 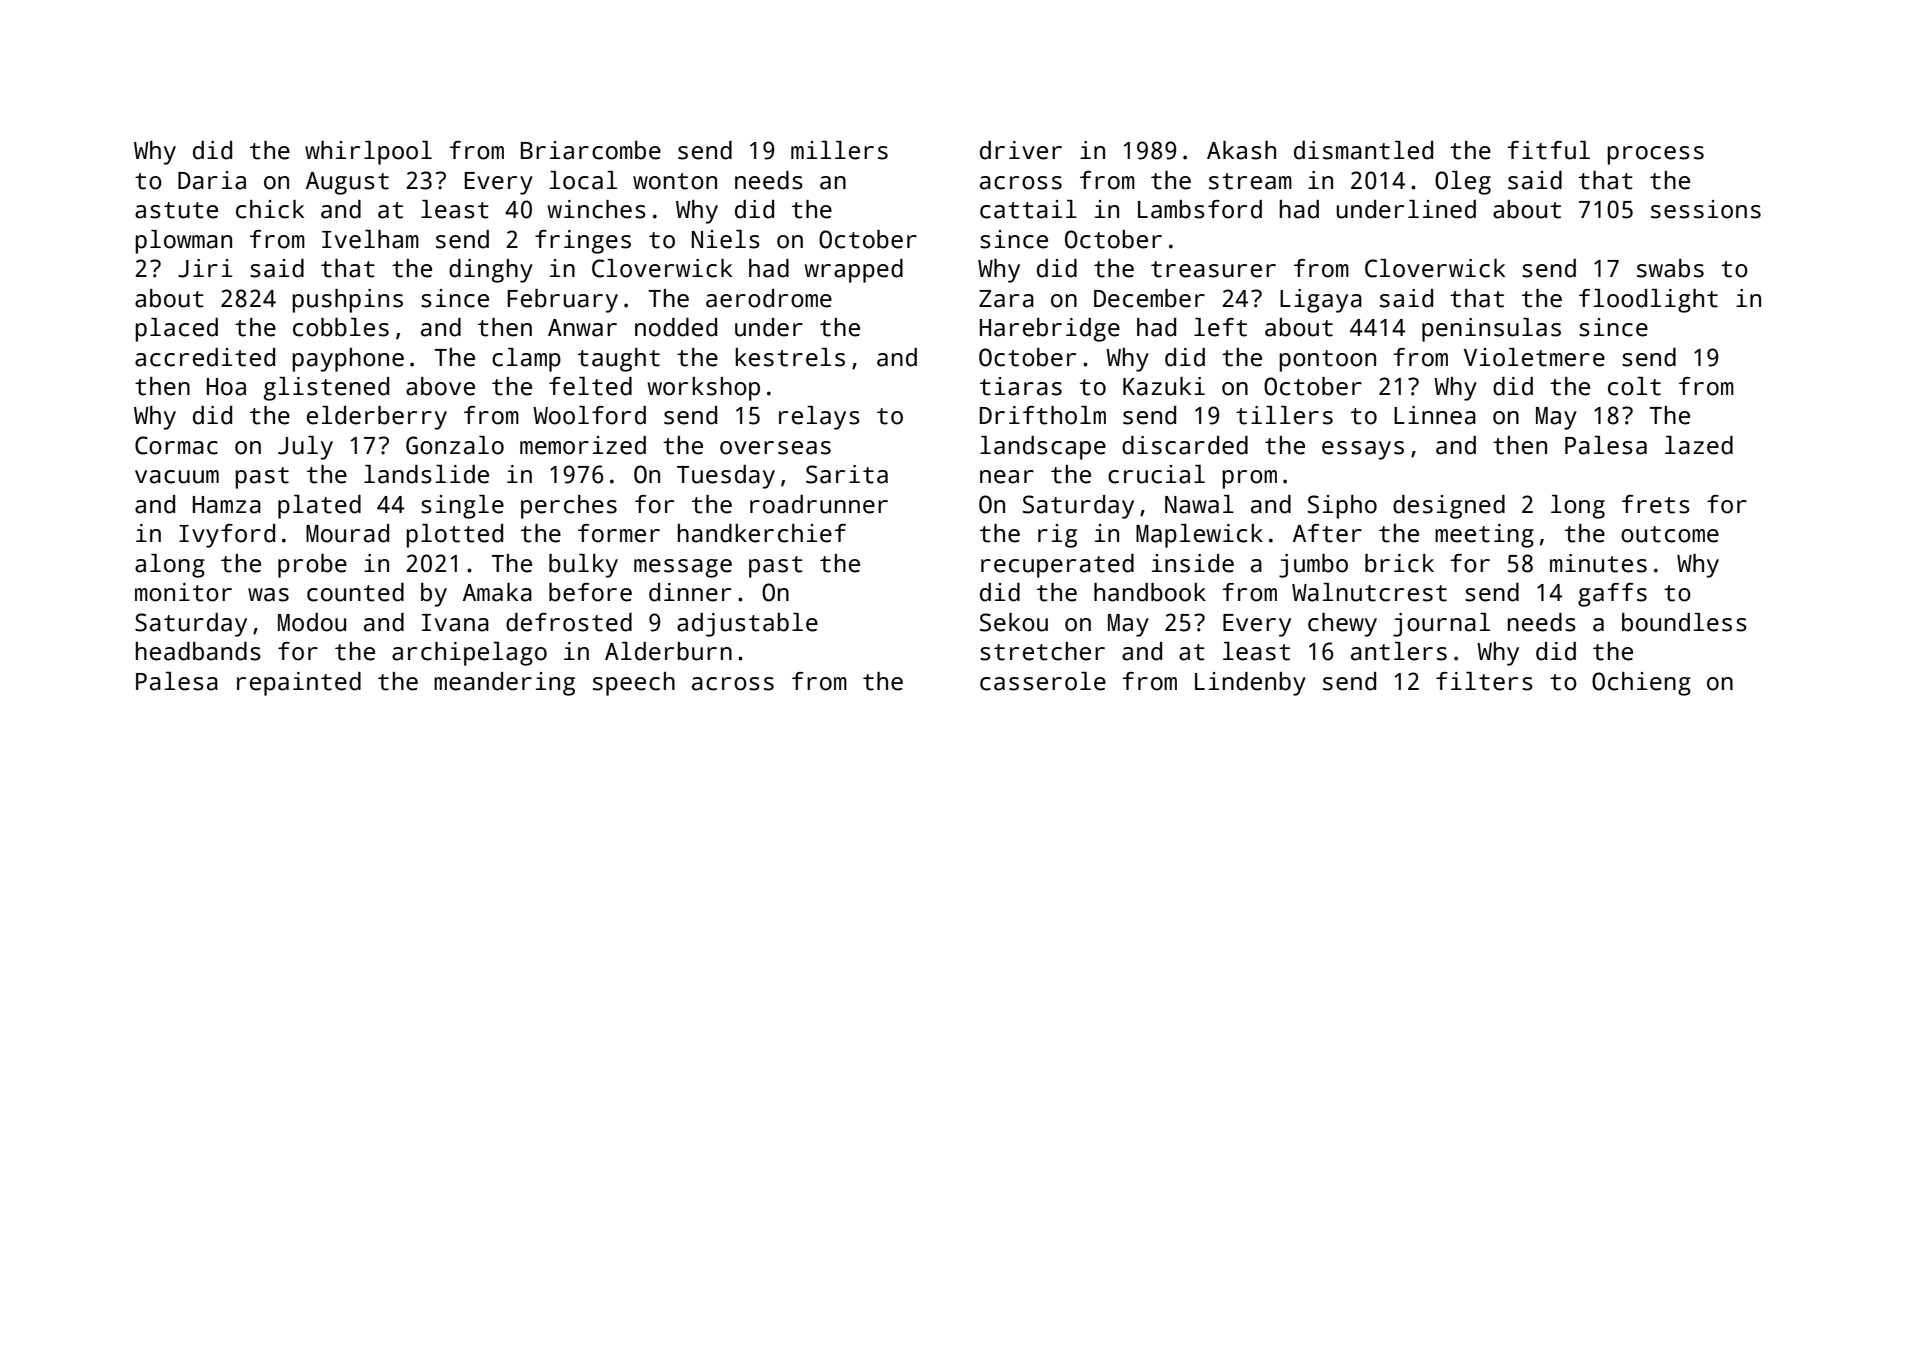 What do you see at coordinates (1193, 563) in the screenshot?
I see `inside` at bounding box center [1193, 563].
